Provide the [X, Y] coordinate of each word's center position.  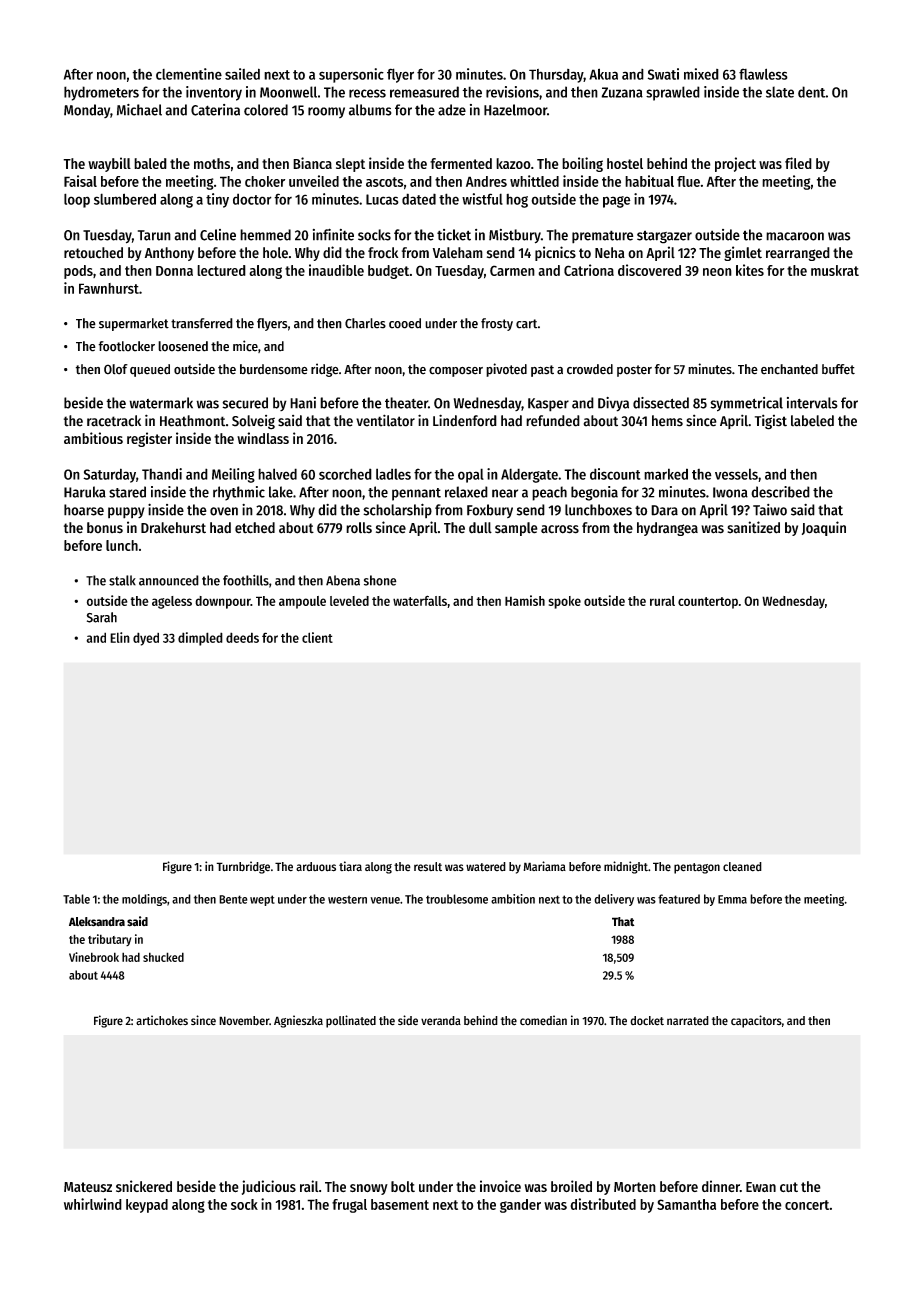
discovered [649, 270]
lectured [221, 270]
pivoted [506, 370]
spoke [564, 602]
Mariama [544, 866]
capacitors [756, 1021]
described [780, 492]
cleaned [742, 867]
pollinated [351, 1021]
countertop [708, 603]
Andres [486, 181]
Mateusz [88, 1187]
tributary [110, 940]
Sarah [102, 617]
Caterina [215, 110]
